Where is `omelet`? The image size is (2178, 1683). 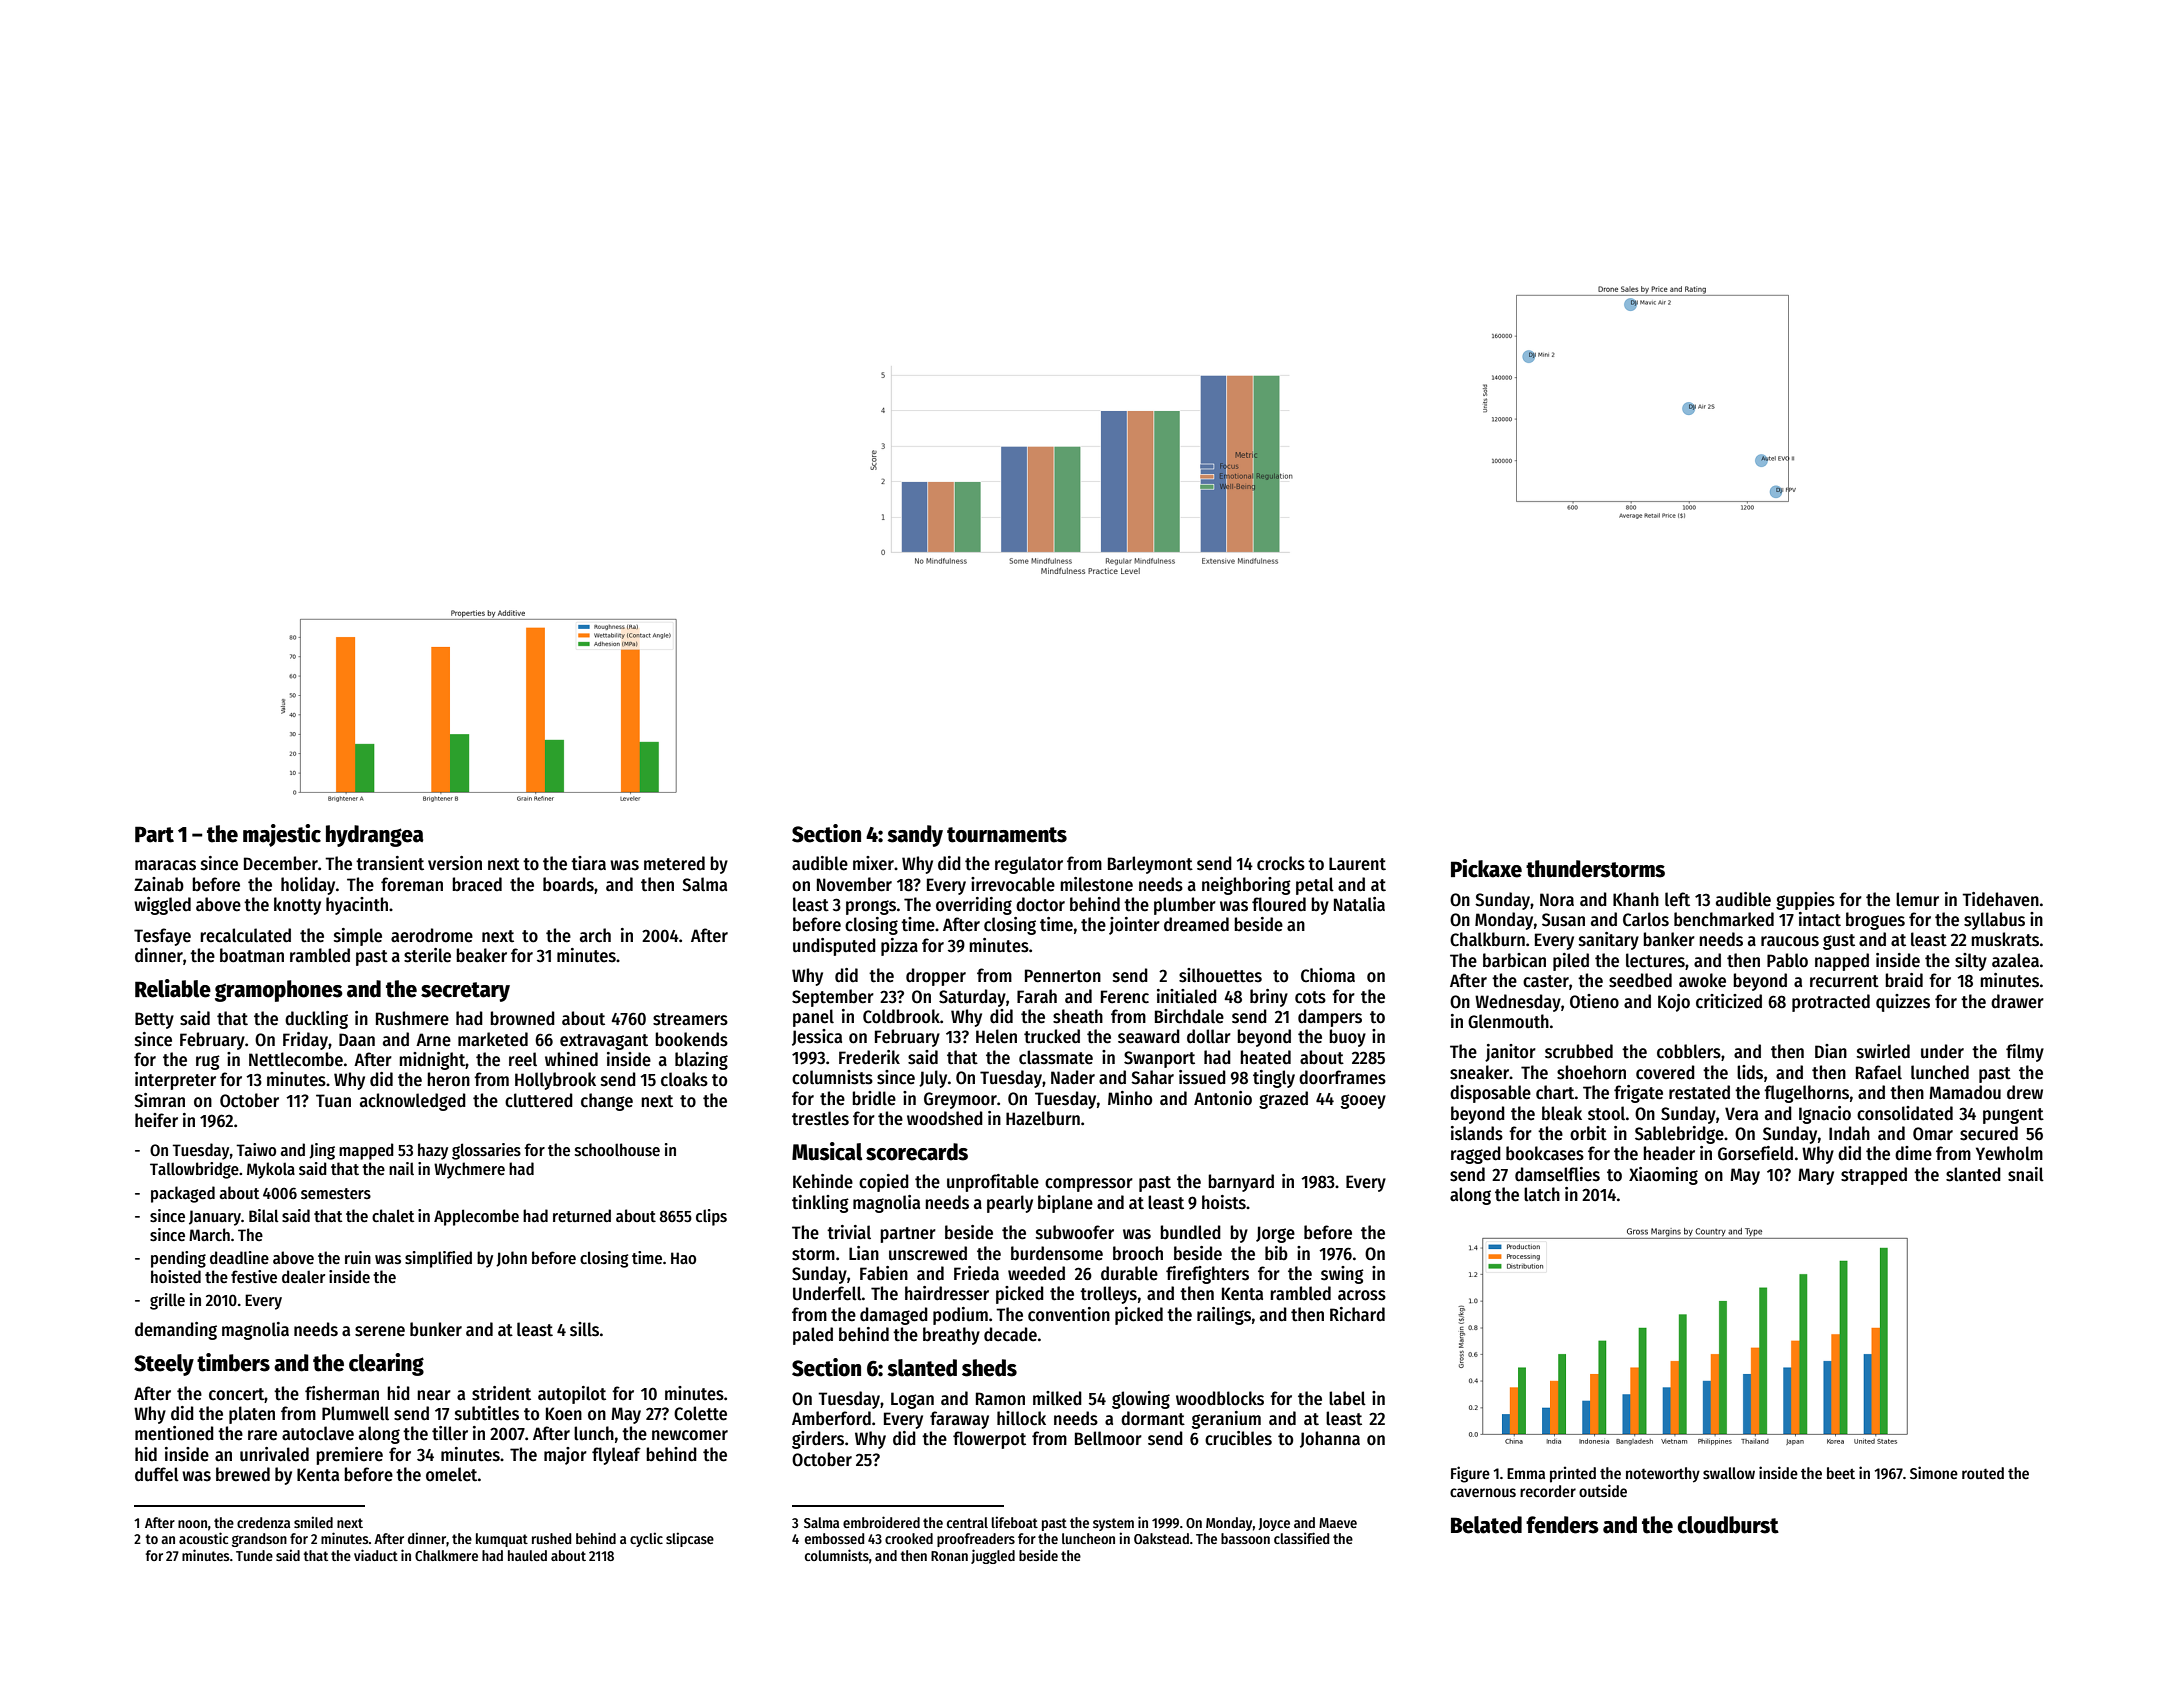 omelet is located at coordinates (451, 1474).
